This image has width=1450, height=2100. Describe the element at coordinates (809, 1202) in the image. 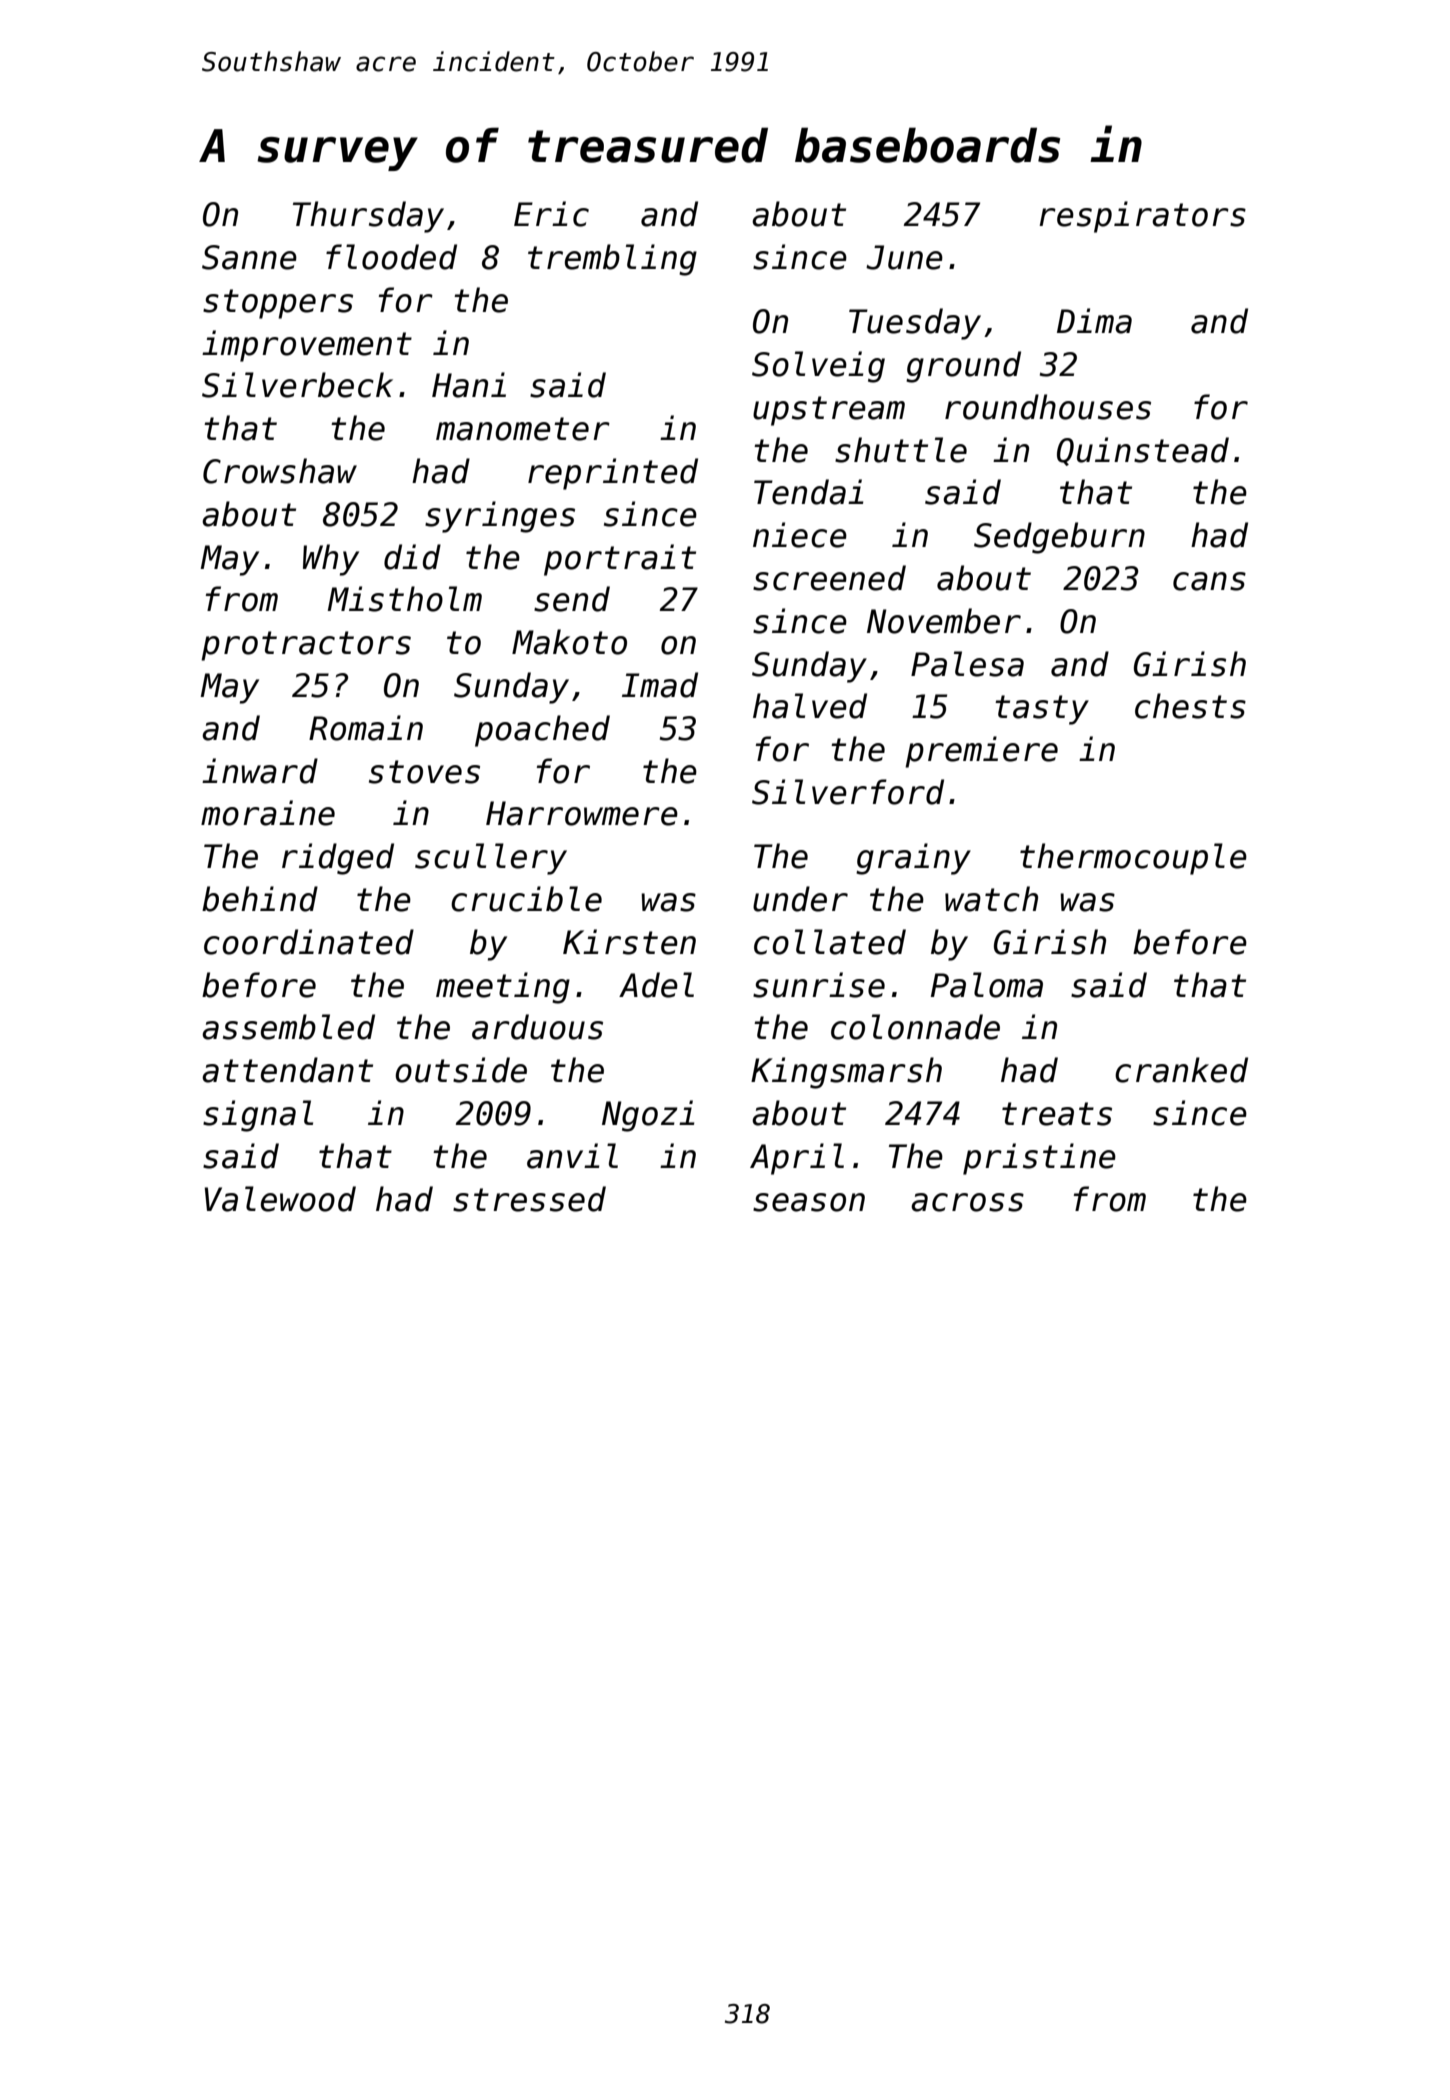

I see `season` at that location.
